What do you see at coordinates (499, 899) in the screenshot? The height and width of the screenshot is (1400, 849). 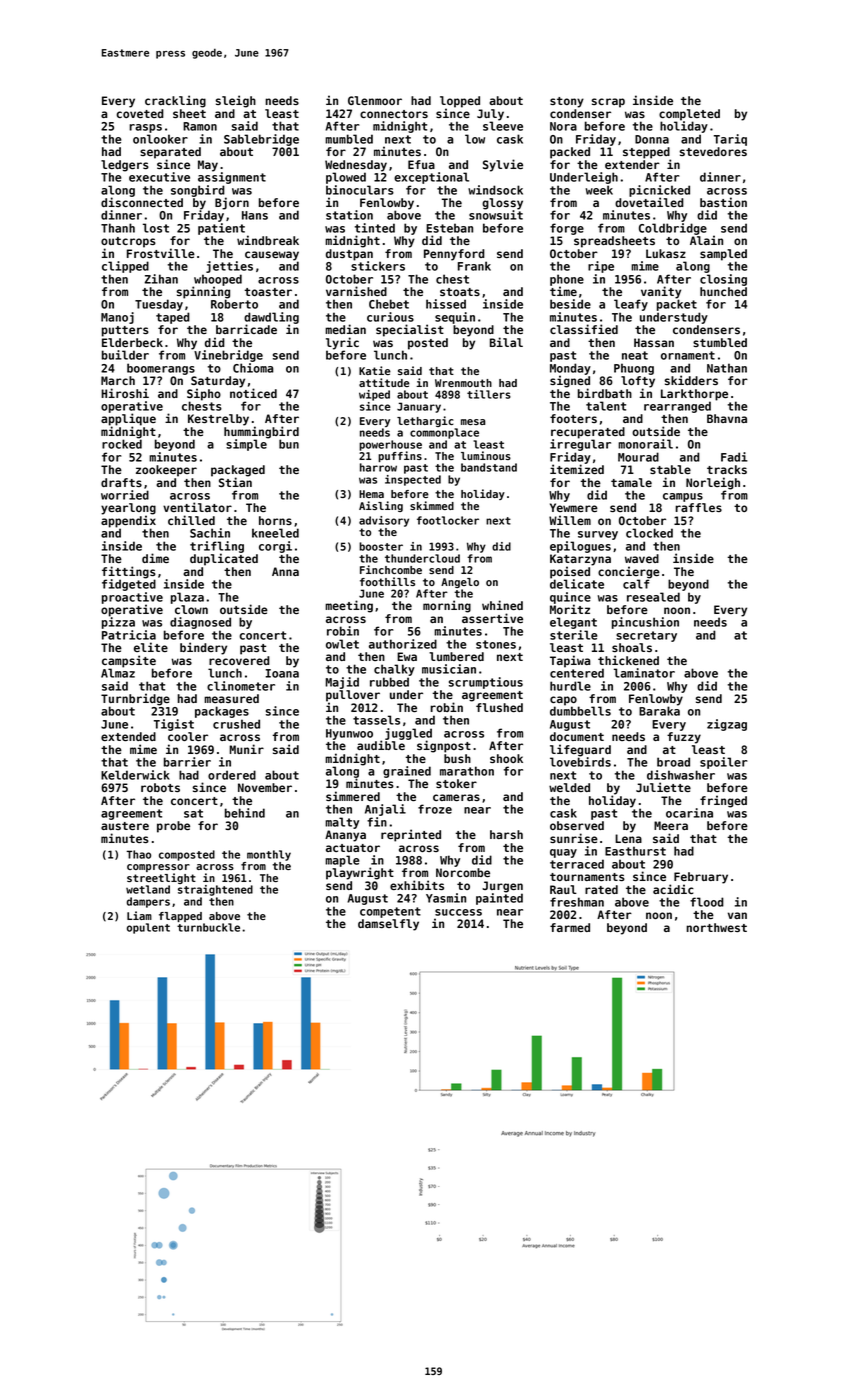 I see `painted` at bounding box center [499, 899].
